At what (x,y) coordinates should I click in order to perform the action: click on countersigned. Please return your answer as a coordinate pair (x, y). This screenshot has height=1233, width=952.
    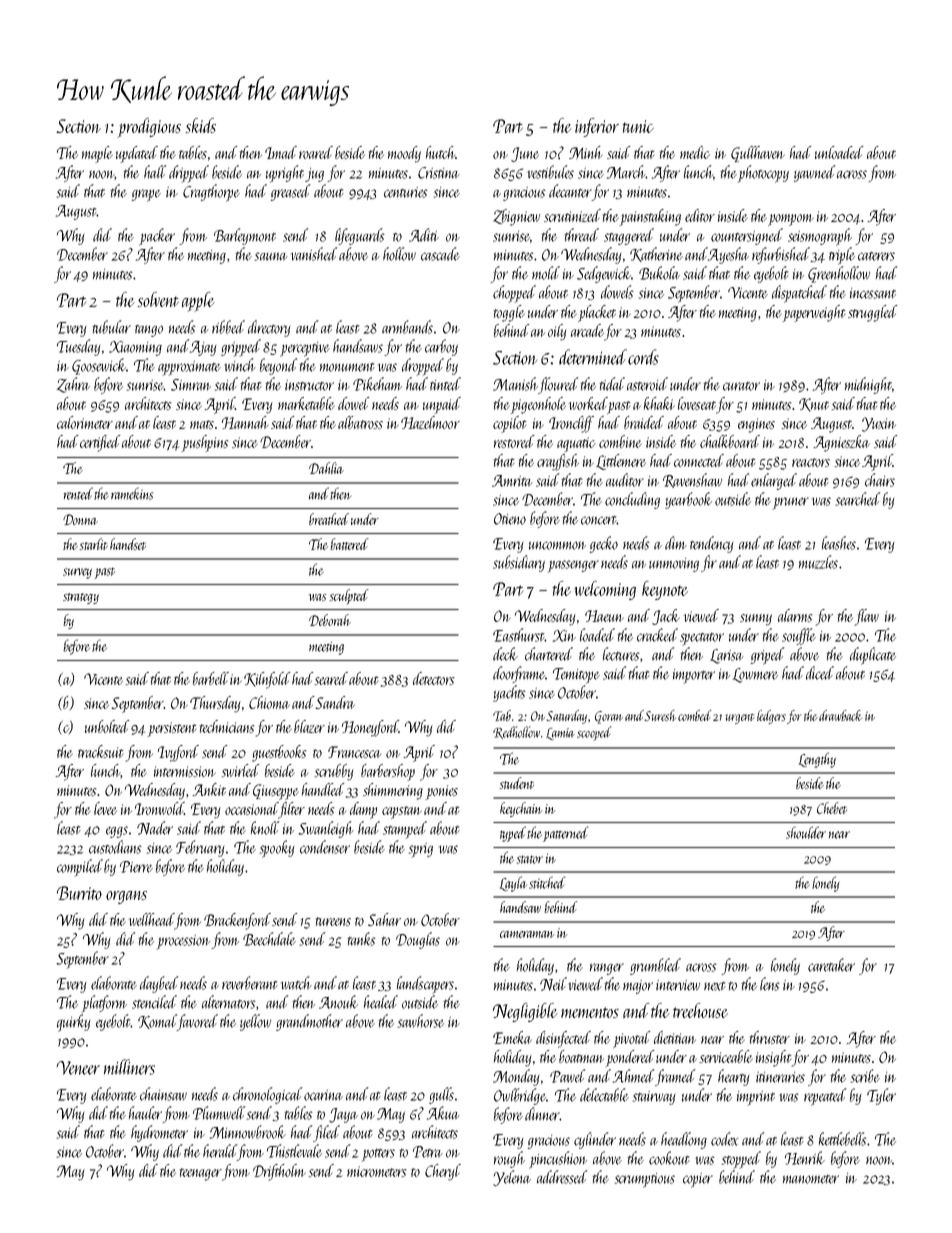
    Looking at the image, I should click on (747, 236).
